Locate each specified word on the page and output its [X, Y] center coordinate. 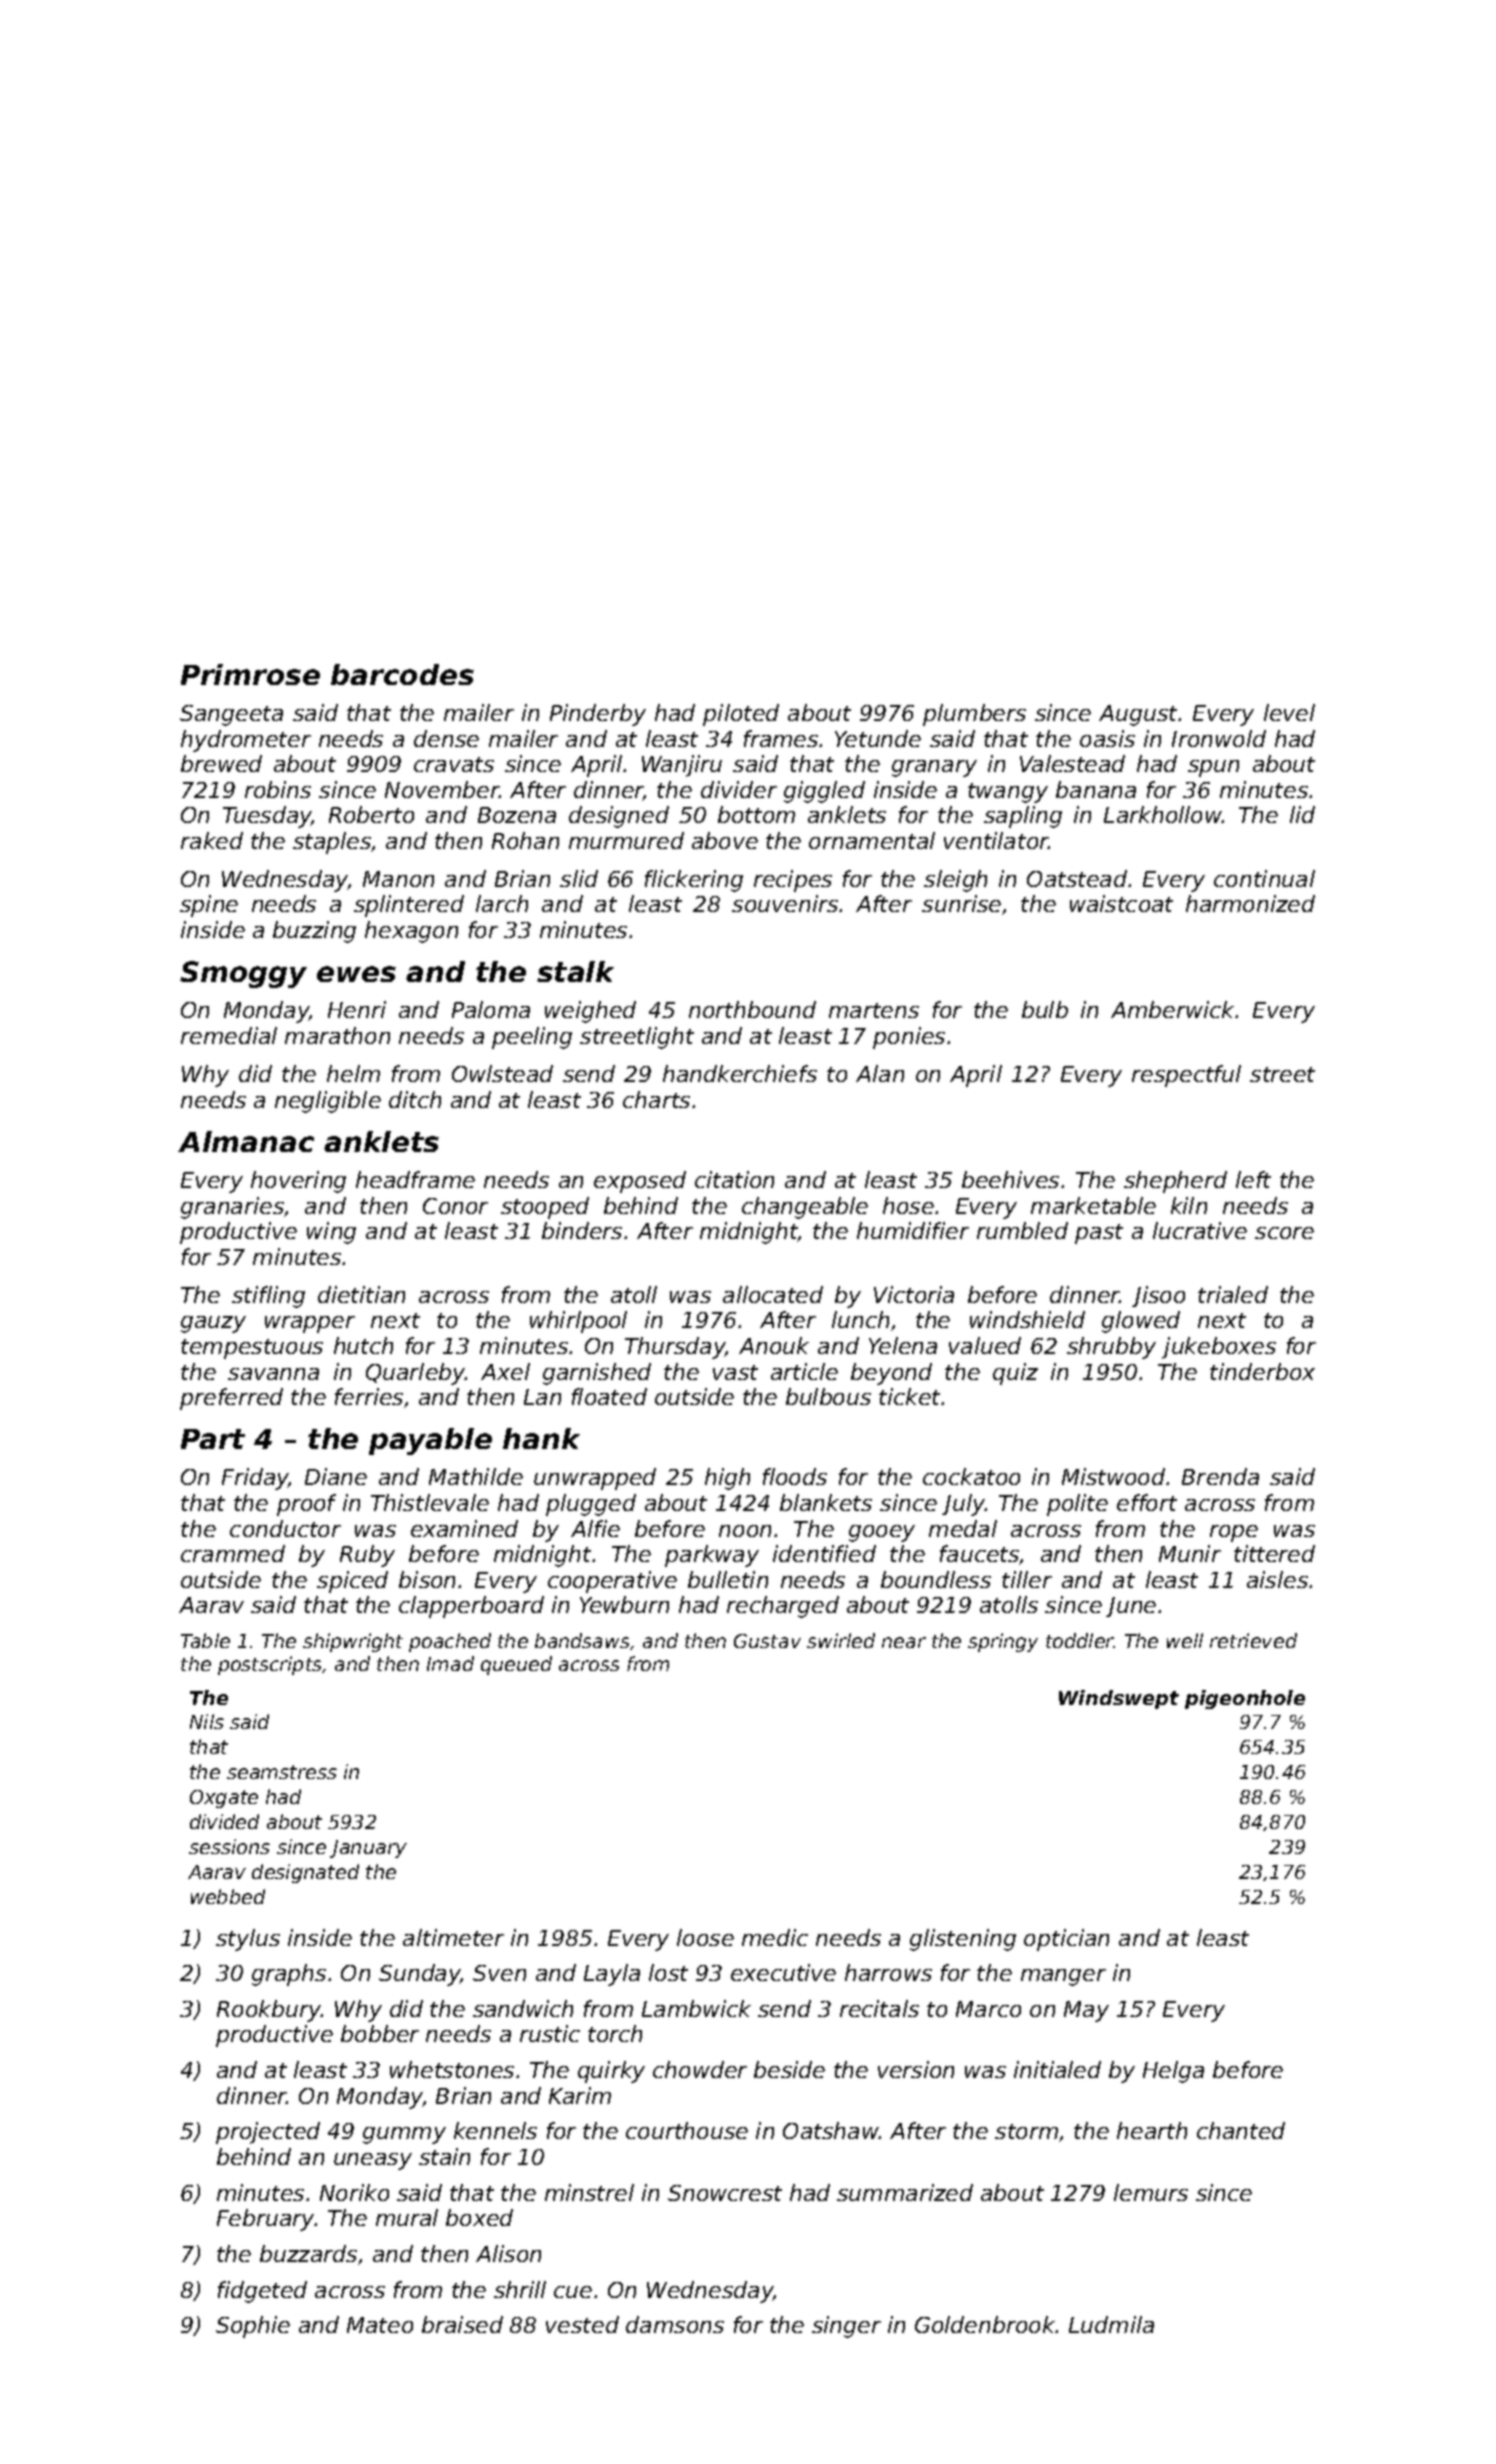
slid [579, 878]
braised [462, 2324]
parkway [712, 1556]
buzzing [314, 932]
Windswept [1119, 1699]
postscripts [269, 1665]
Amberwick [1172, 1009]
